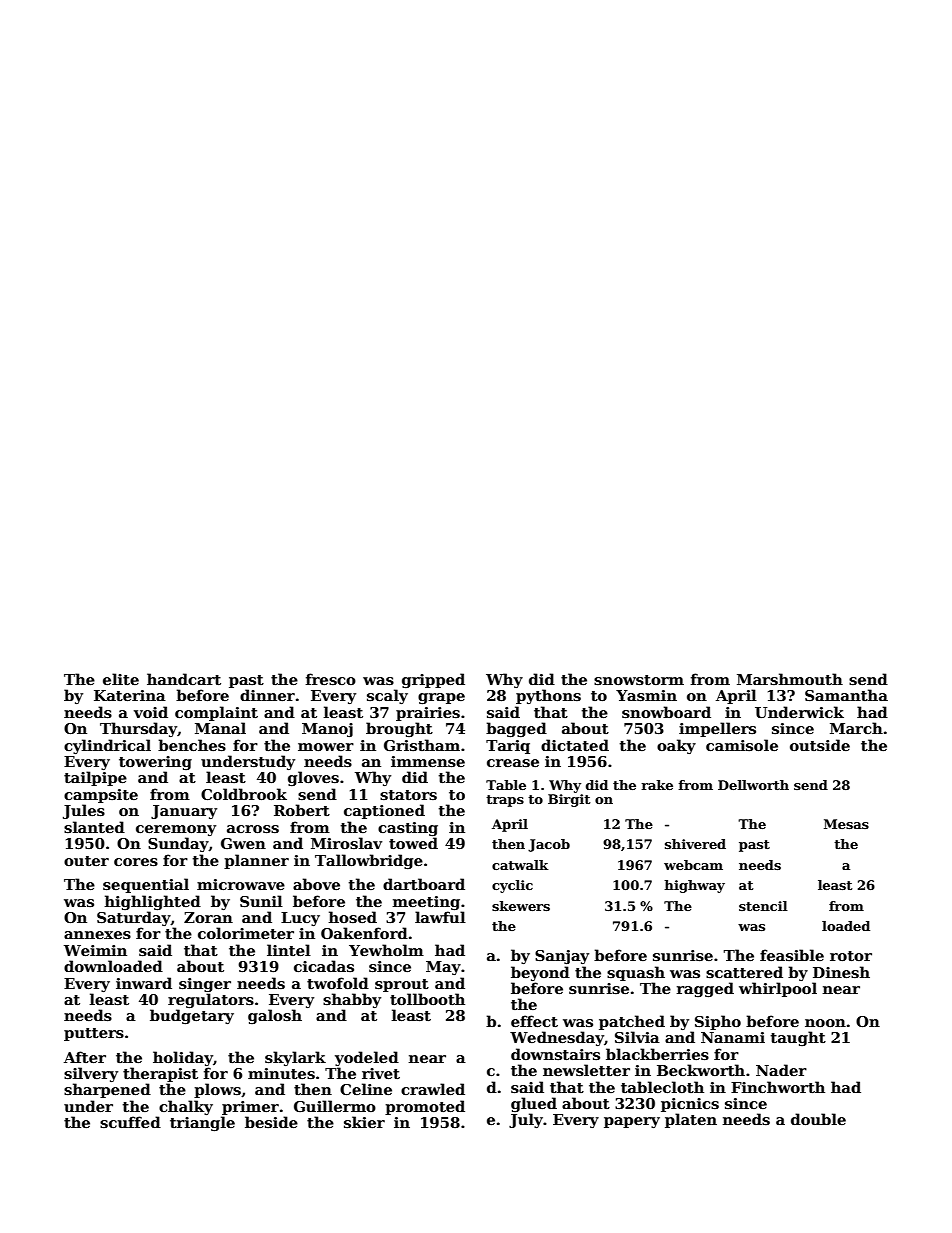 The width and height of the image is (952, 1233). I want to click on oaky, so click(676, 746).
